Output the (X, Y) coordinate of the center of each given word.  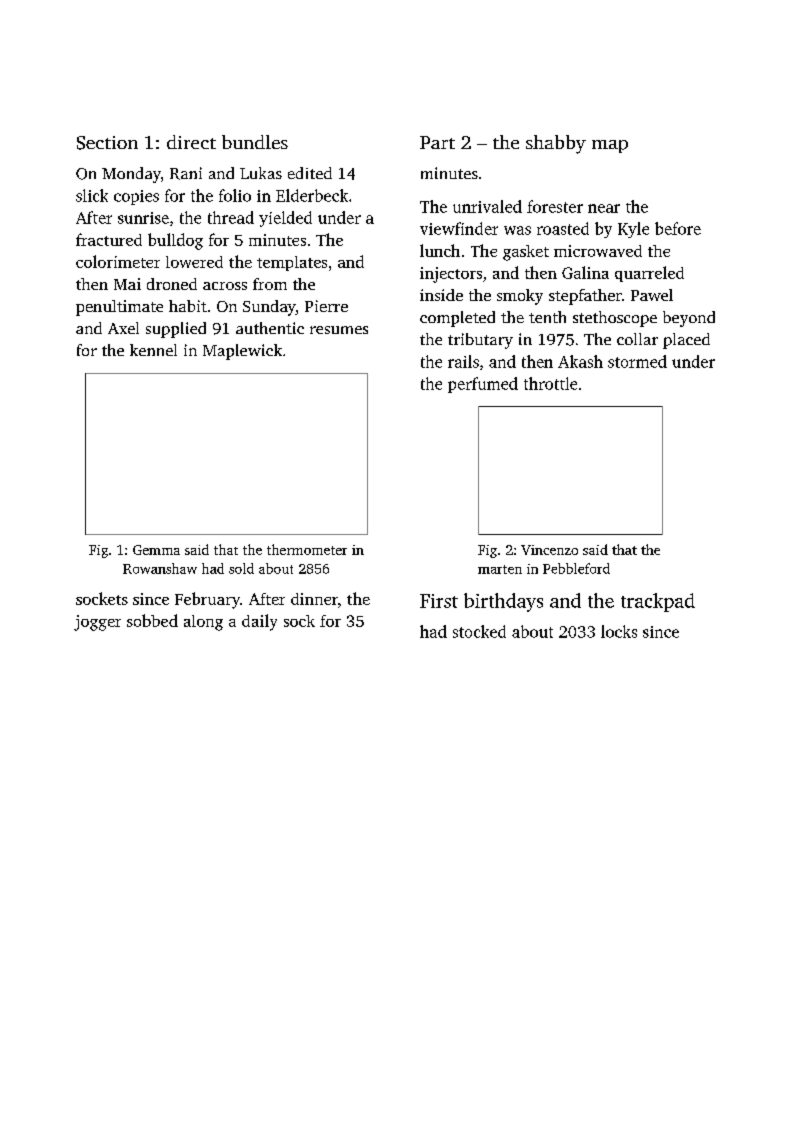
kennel (153, 350)
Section (107, 143)
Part (437, 142)
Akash (580, 361)
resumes (339, 330)
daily (259, 622)
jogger (97, 623)
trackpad (658, 602)
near (604, 208)
